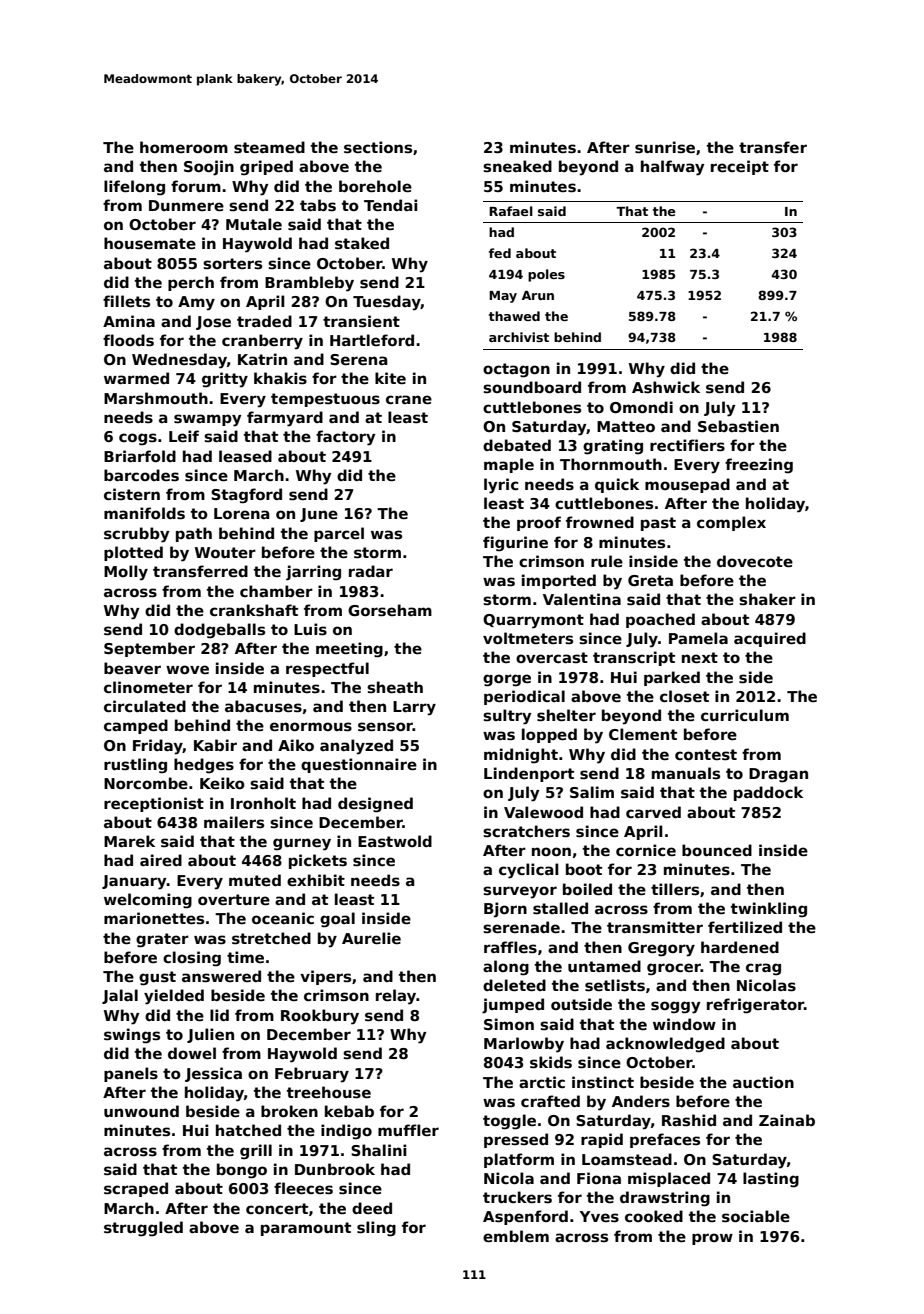 This image has height=1314, width=924. Describe the element at coordinates (325, 400) in the image. I see `tempestuous` at that location.
